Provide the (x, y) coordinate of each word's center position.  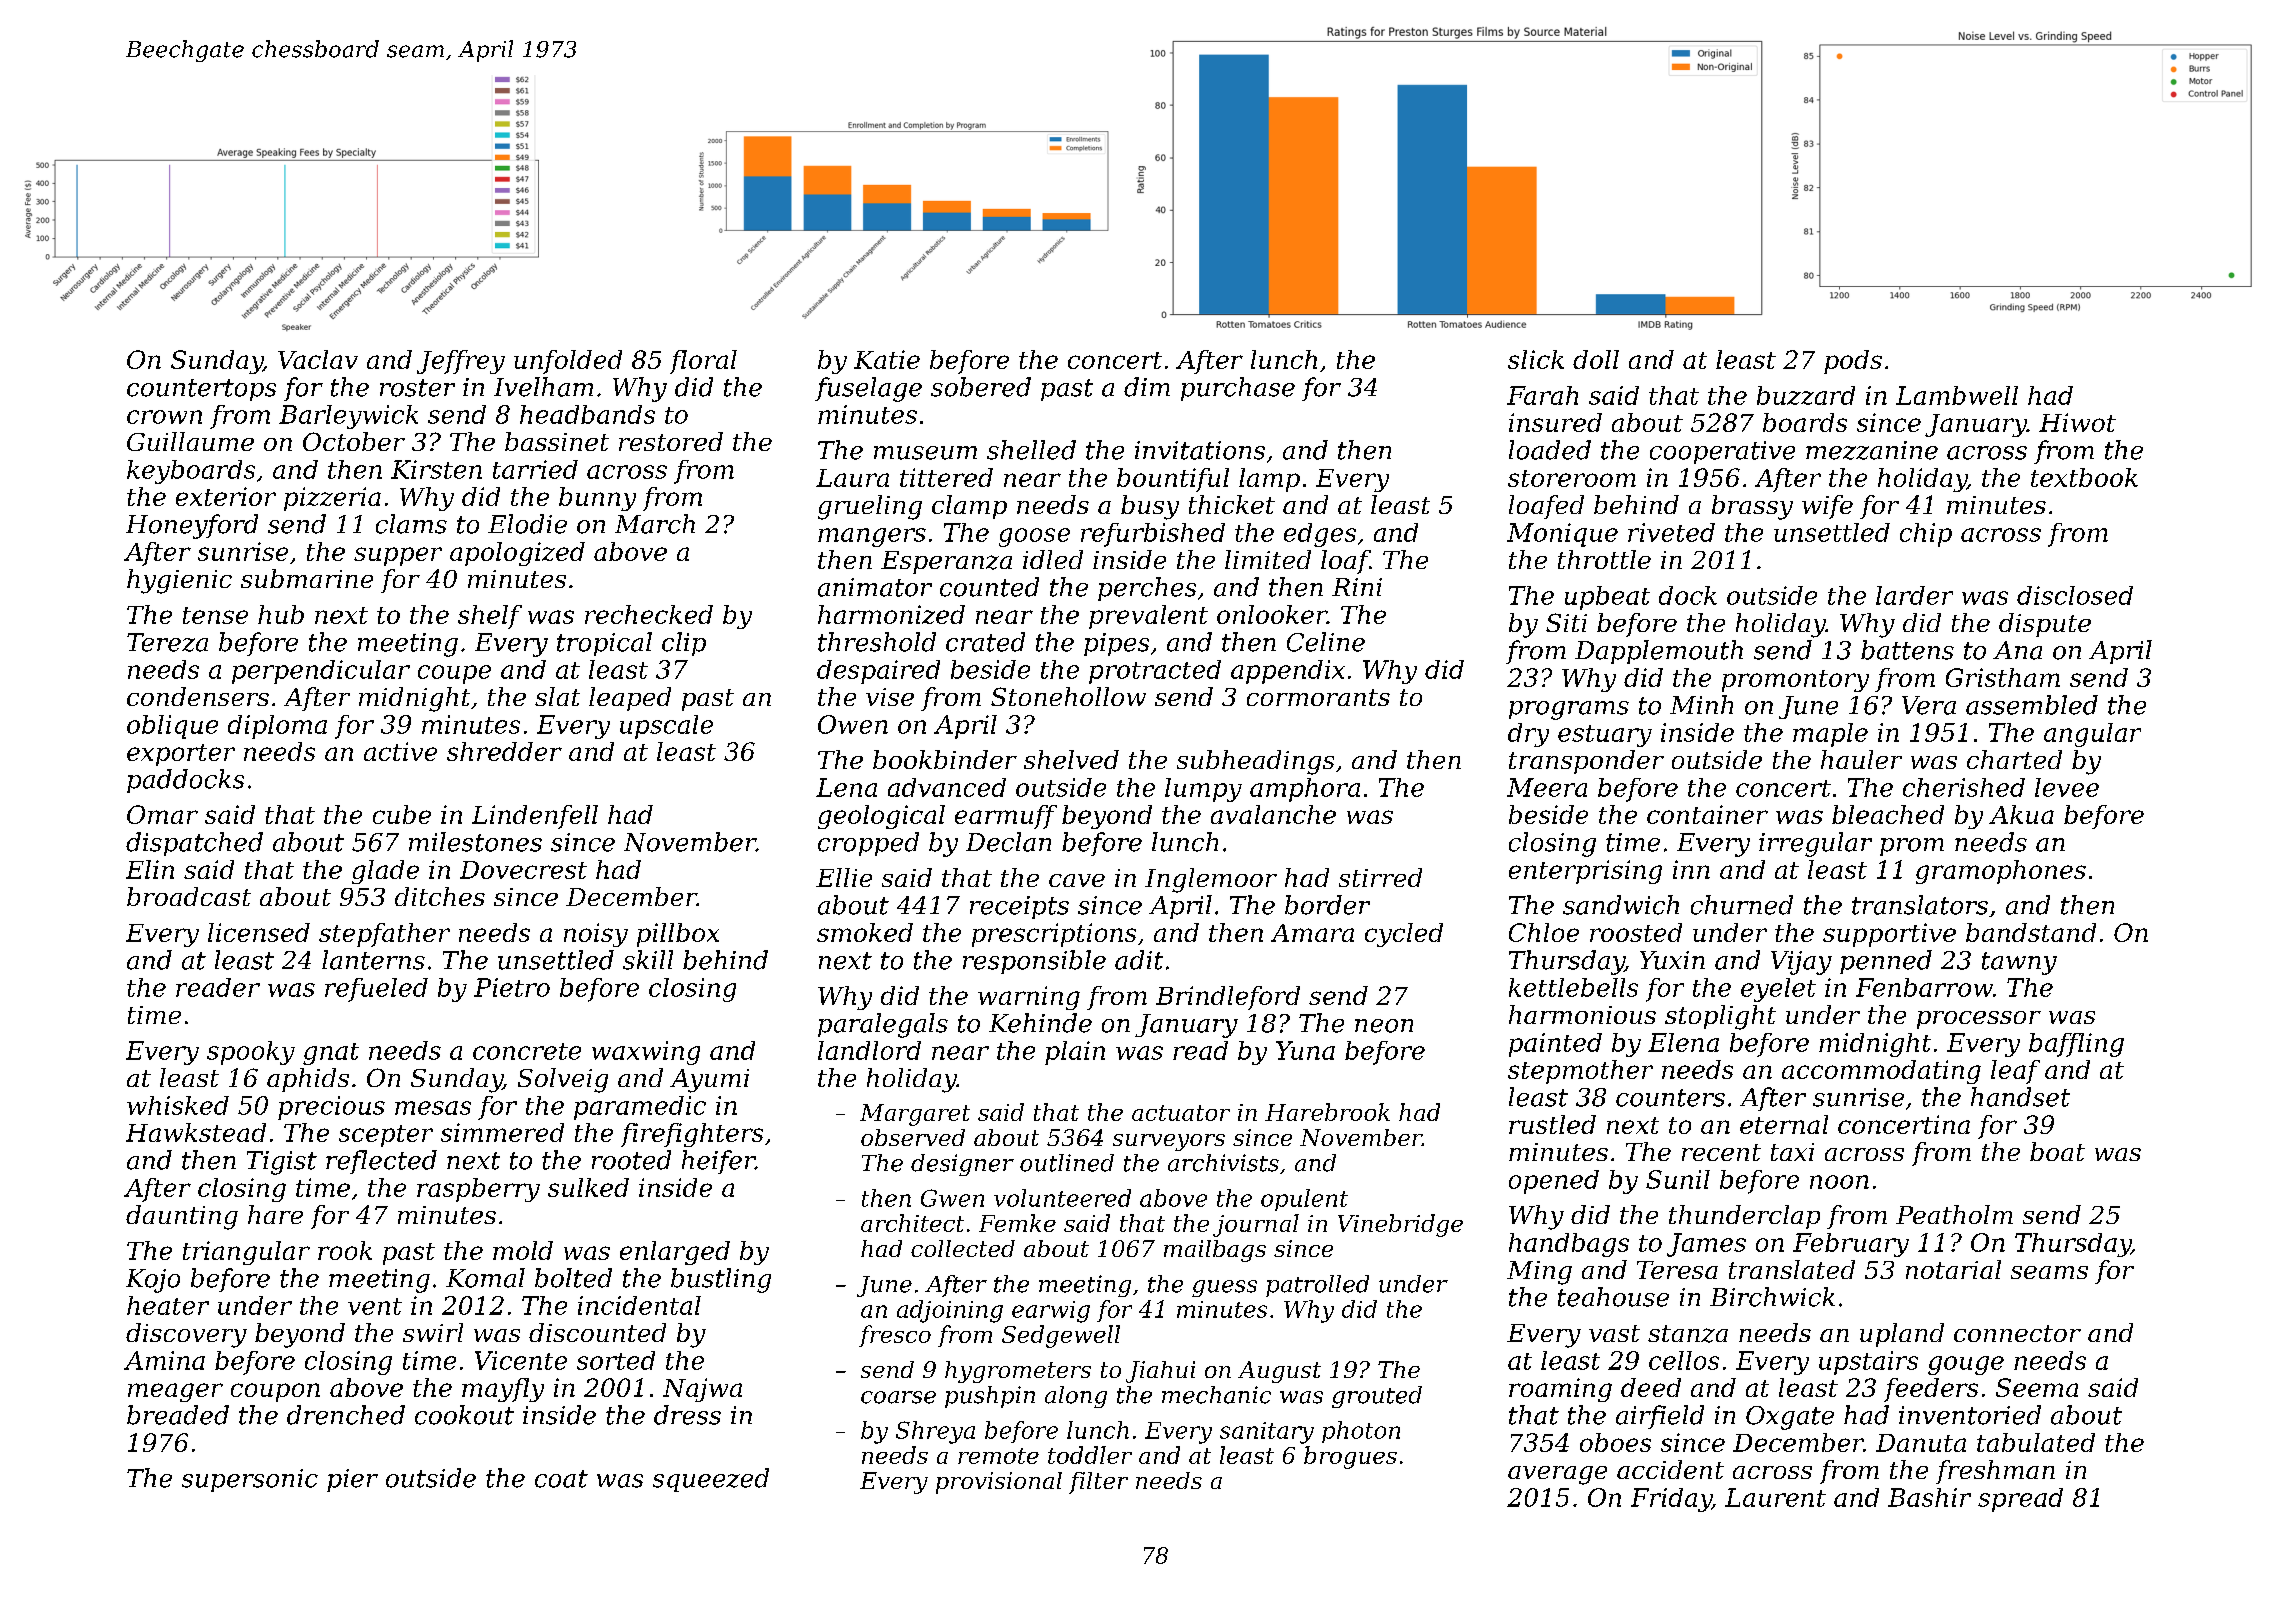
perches (1147, 589)
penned (1886, 962)
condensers (198, 696)
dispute (2045, 625)
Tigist (282, 1163)
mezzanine (1872, 450)
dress (687, 1415)
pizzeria (332, 499)
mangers (872, 537)
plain (1075, 1053)
